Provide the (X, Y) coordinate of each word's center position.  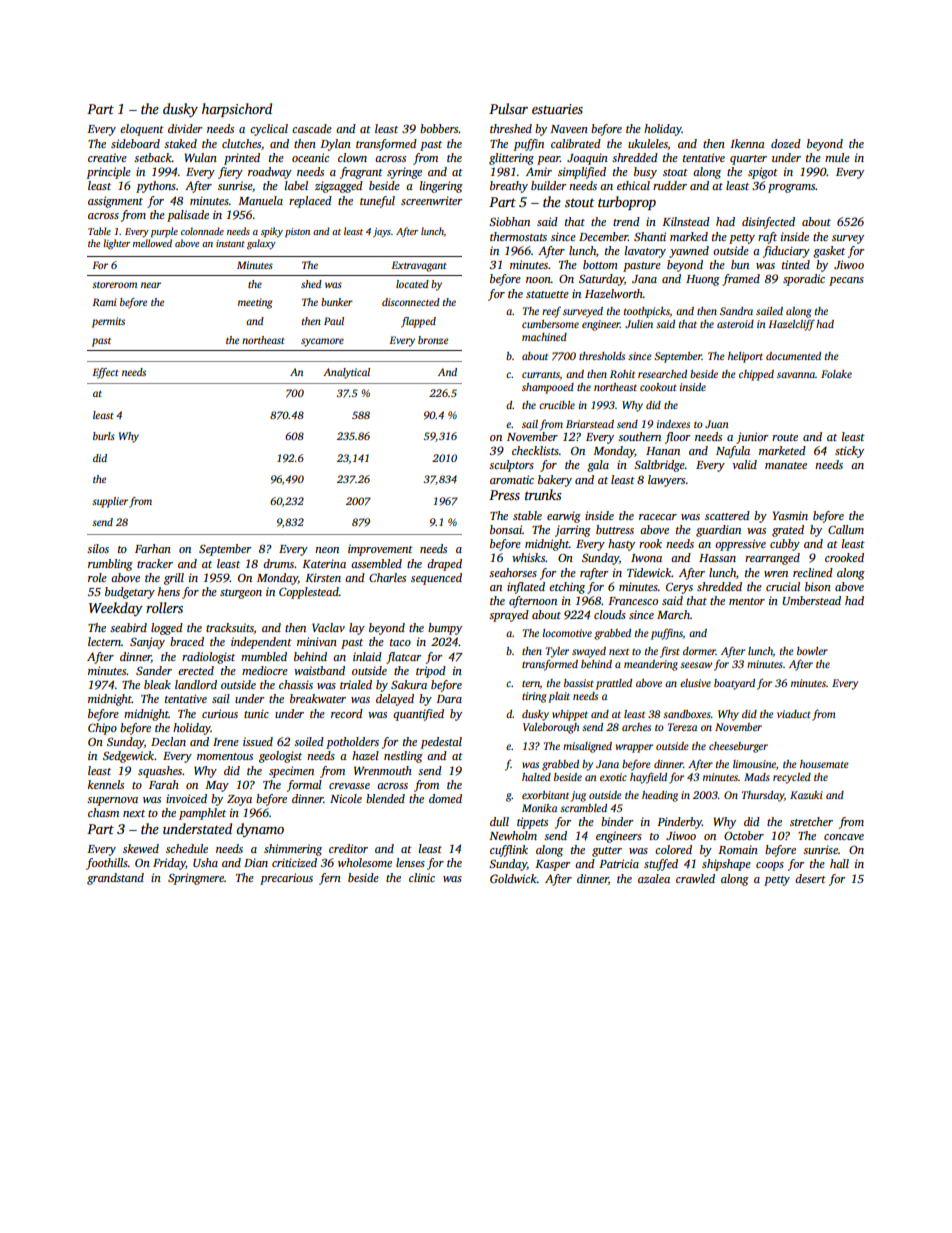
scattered (727, 515)
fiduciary (786, 252)
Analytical (346, 373)
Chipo (102, 729)
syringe (404, 173)
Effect (105, 373)
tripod (431, 672)
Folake (836, 374)
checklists (535, 450)
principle (108, 173)
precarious (286, 879)
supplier (110, 502)
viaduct (794, 714)
